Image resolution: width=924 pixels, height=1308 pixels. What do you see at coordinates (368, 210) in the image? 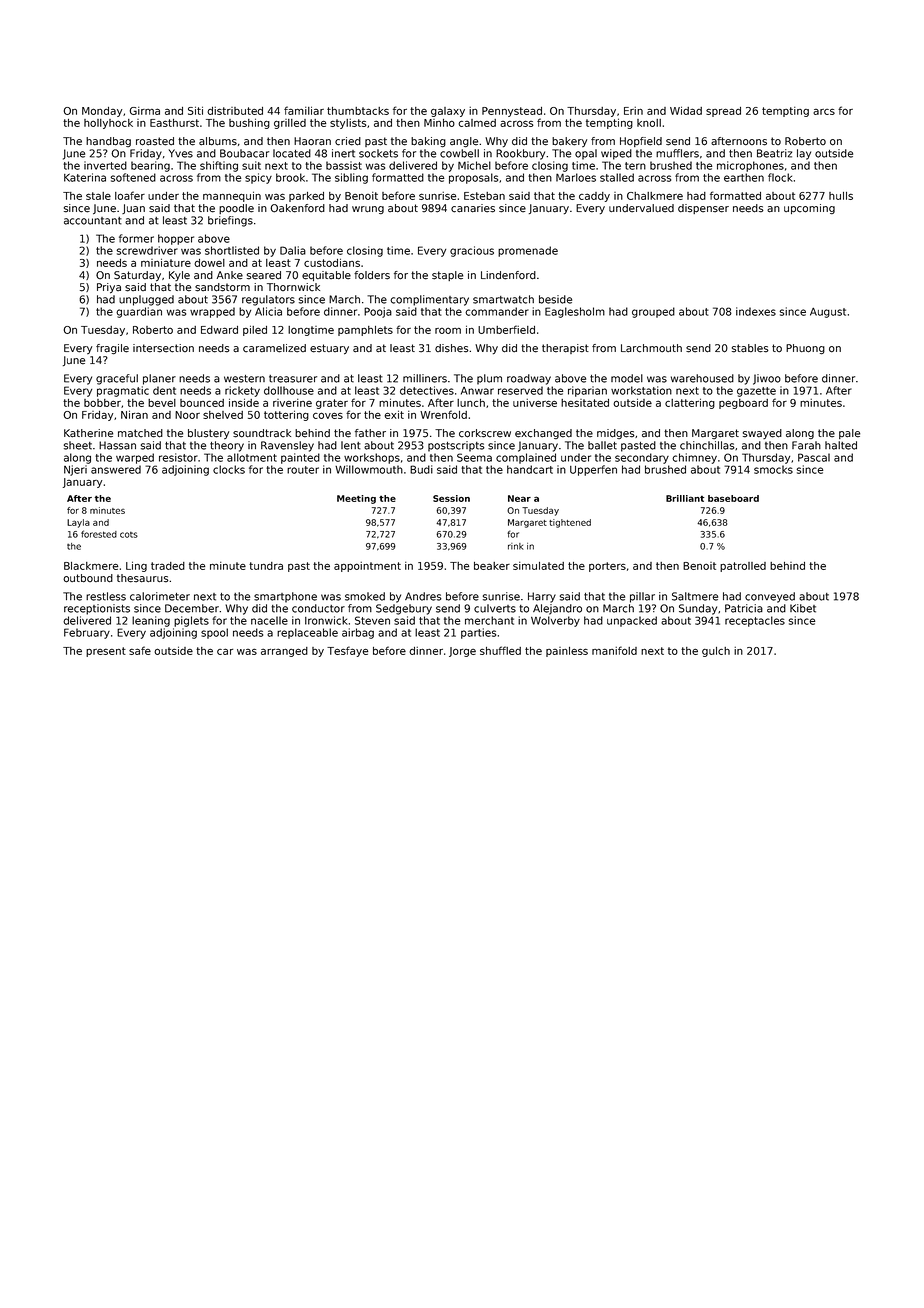
I see `wrung` at bounding box center [368, 210].
